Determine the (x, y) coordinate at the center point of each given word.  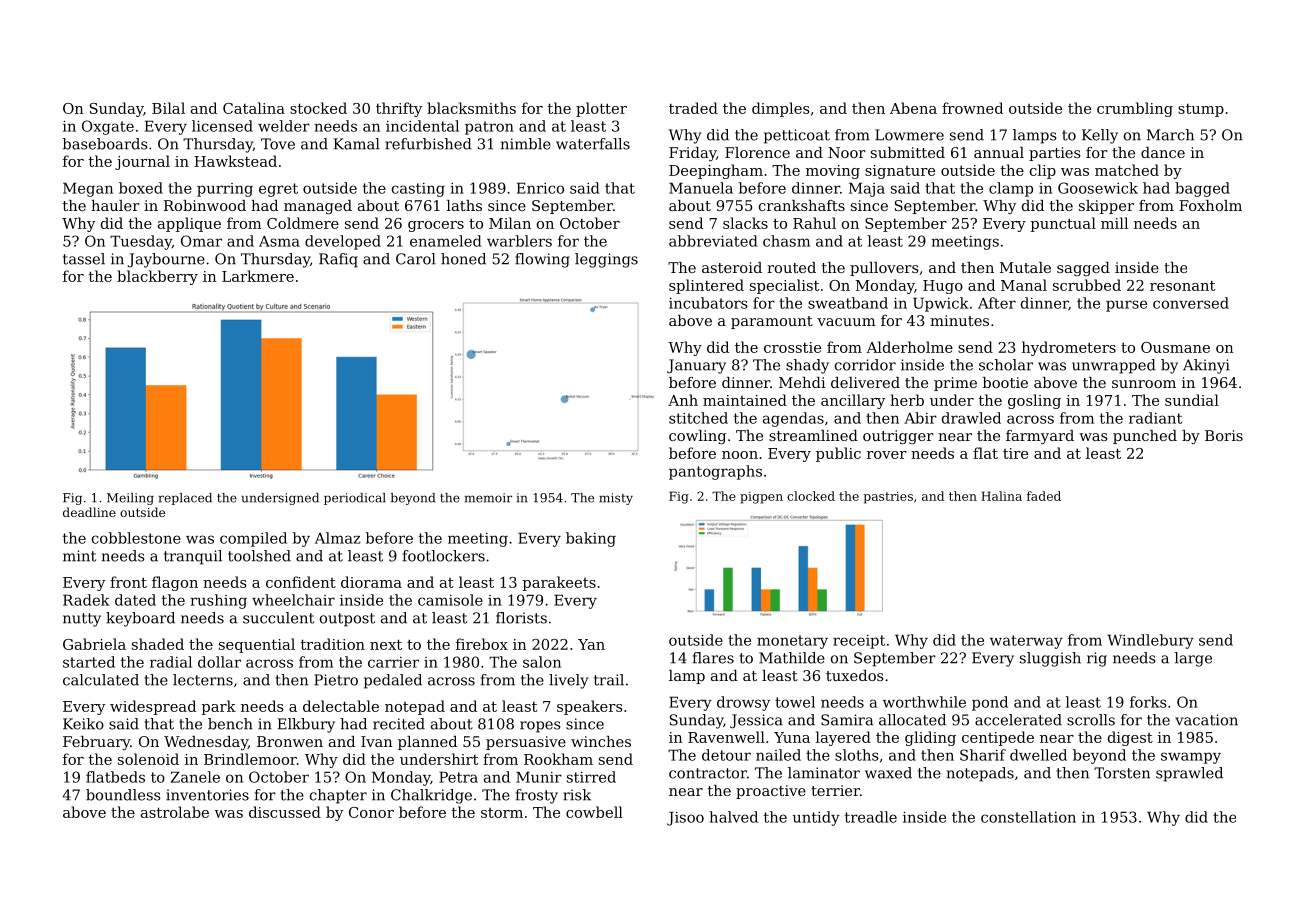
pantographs (715, 472)
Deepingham (716, 171)
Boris (1224, 435)
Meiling (130, 499)
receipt (859, 642)
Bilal (168, 108)
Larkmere (258, 276)
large (1193, 659)
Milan (510, 223)
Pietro (336, 680)
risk (577, 795)
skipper (1106, 207)
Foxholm (1210, 205)
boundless (123, 795)
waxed (888, 773)
